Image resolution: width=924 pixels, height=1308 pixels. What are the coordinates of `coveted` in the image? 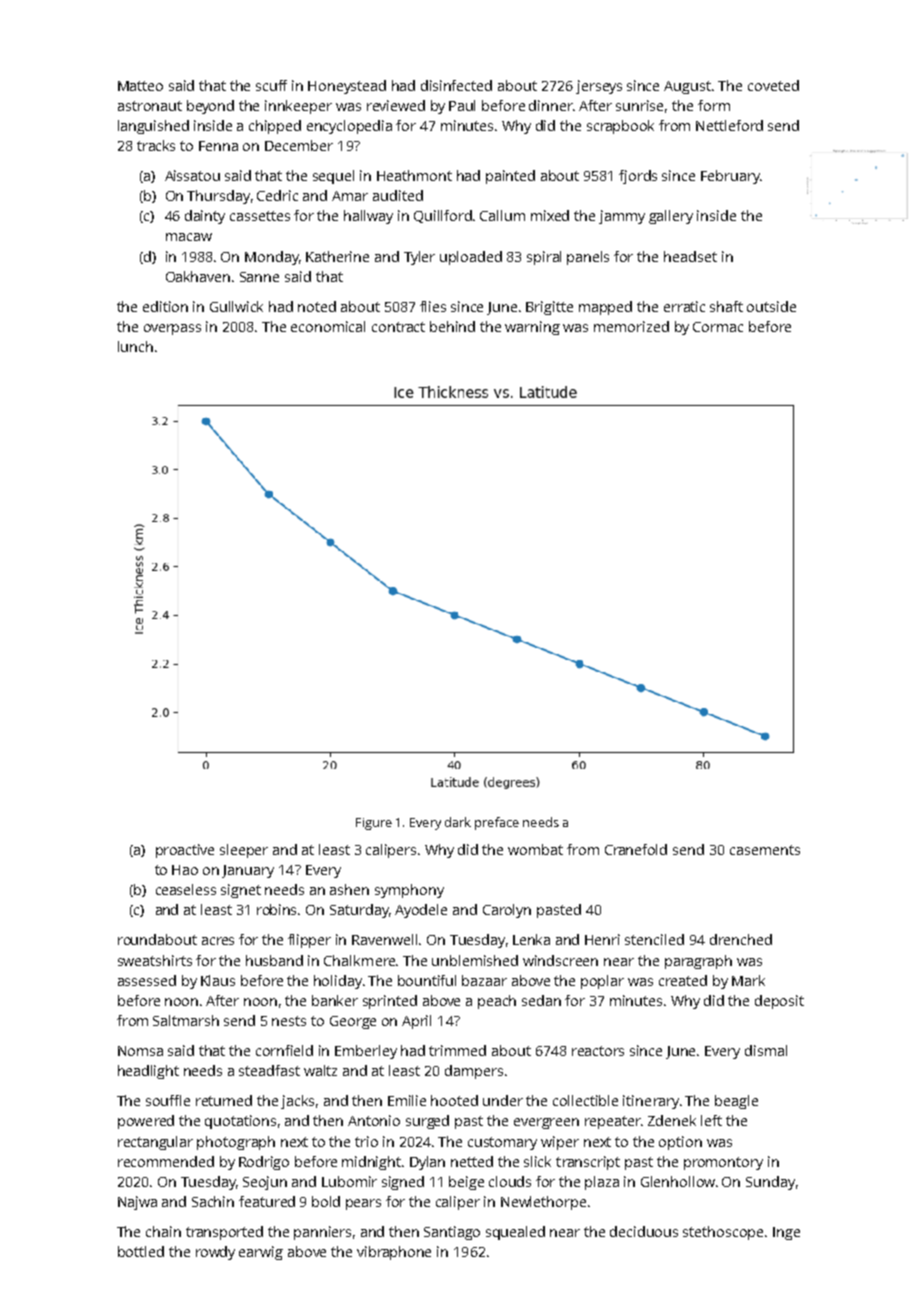 It's located at (773, 85).
